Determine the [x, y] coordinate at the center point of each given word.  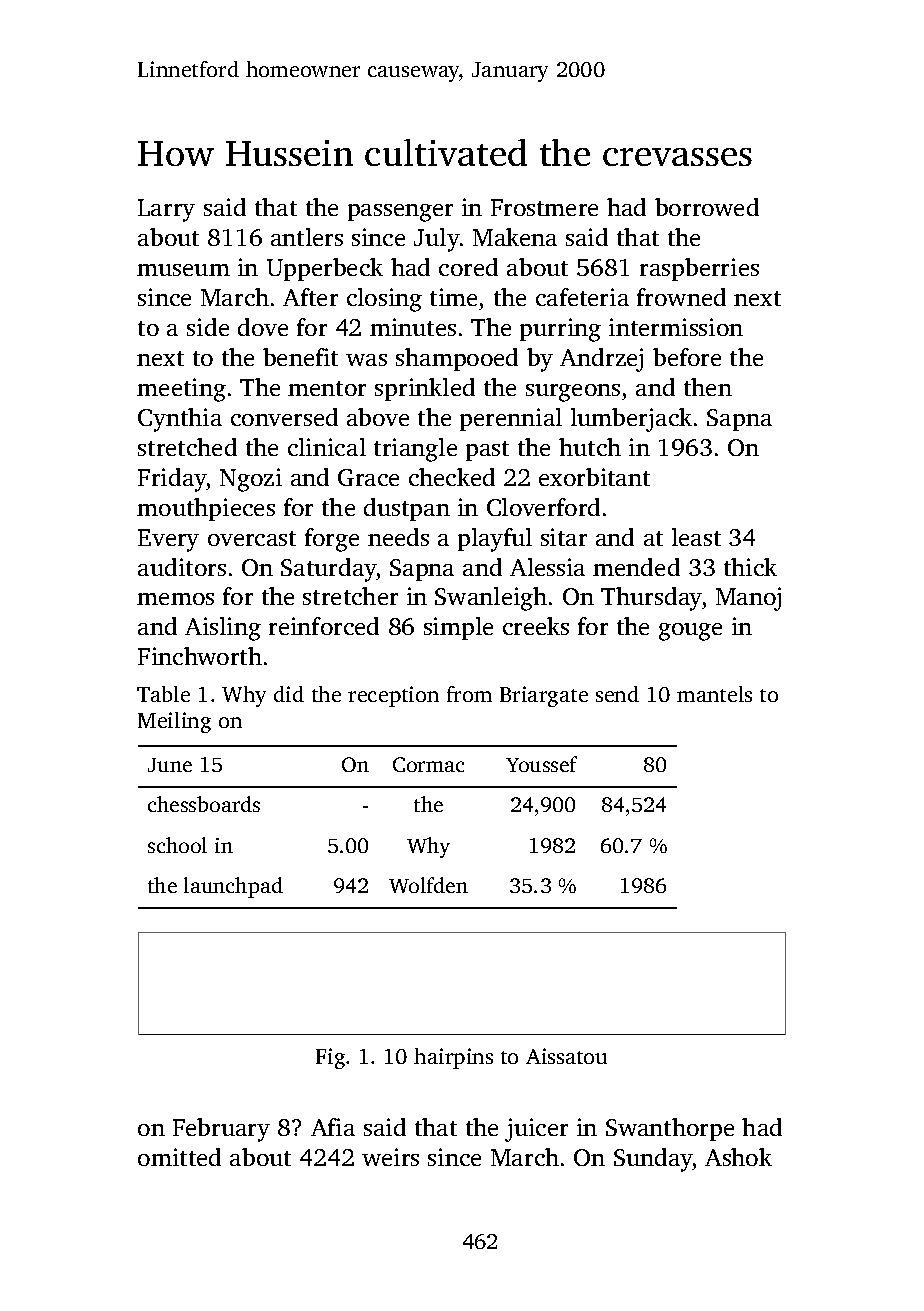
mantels [714, 694]
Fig [330, 1058]
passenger [400, 213]
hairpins [453, 1058]
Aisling [223, 629]
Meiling [174, 722]
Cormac [428, 764]
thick [750, 567]
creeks [536, 626]
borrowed [707, 207]
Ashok [738, 1157]
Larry [166, 210]
